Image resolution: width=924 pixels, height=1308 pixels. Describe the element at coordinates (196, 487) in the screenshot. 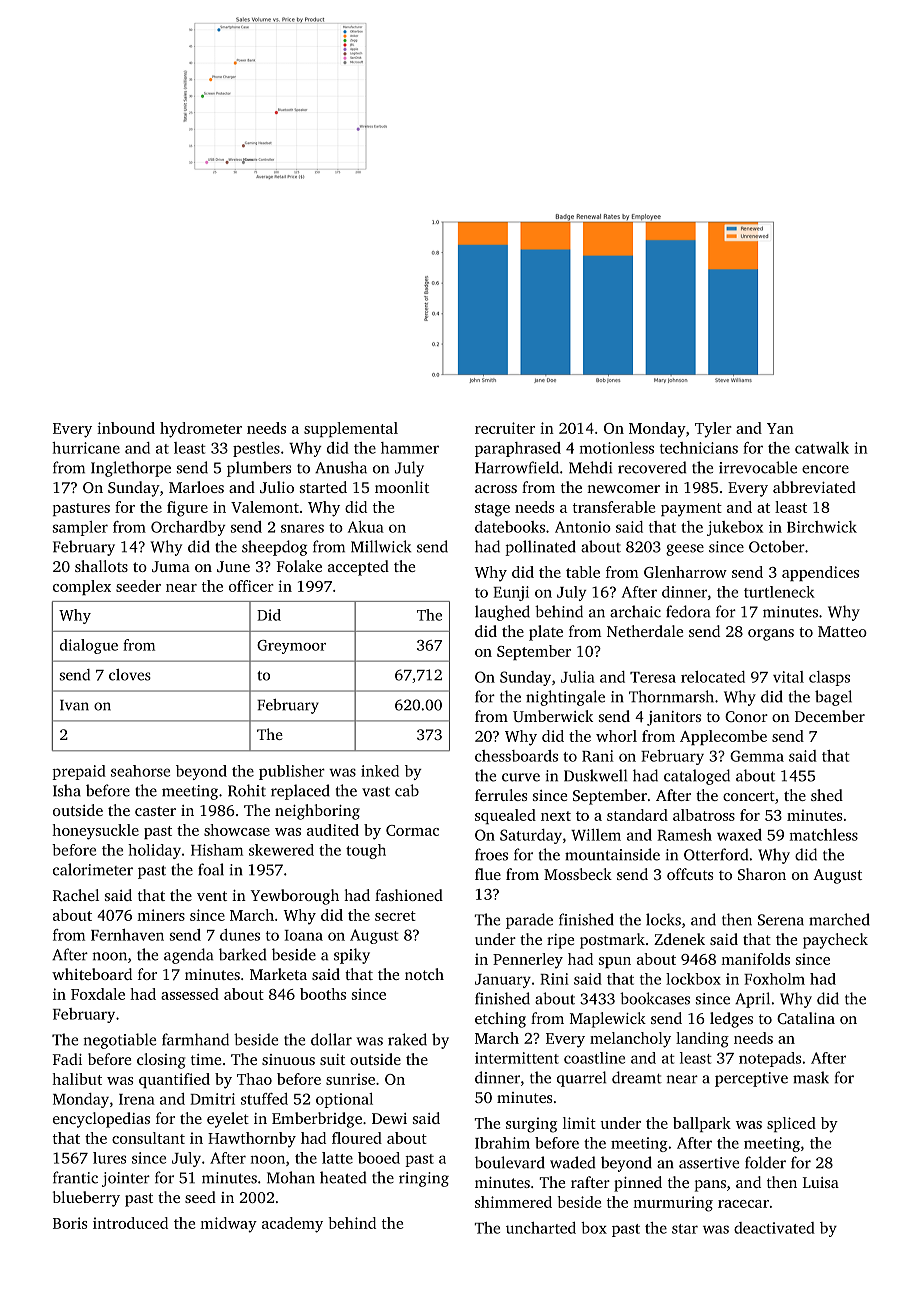

I see `Marloes` at that location.
